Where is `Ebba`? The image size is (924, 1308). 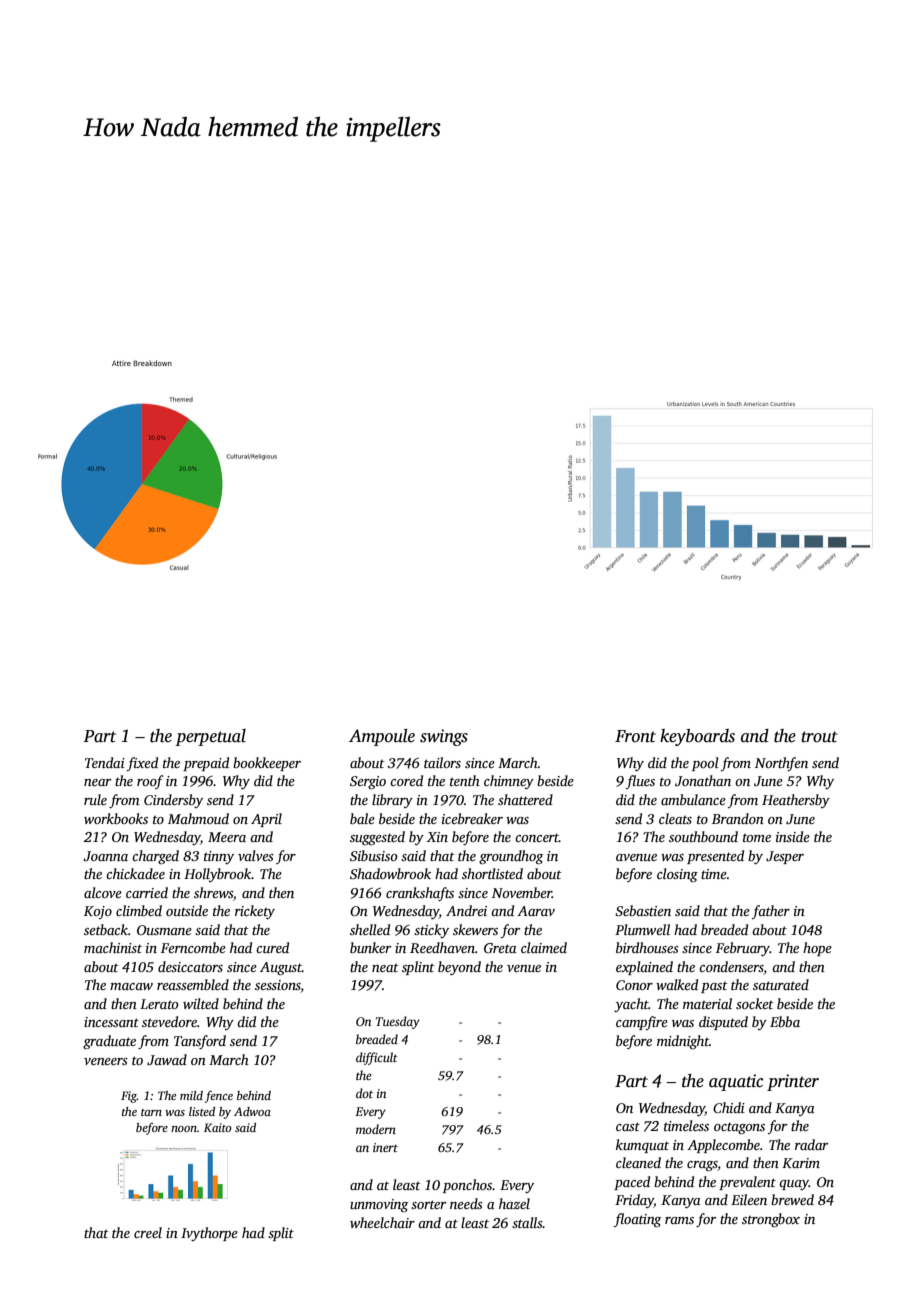
Ebba is located at coordinates (785, 1021).
